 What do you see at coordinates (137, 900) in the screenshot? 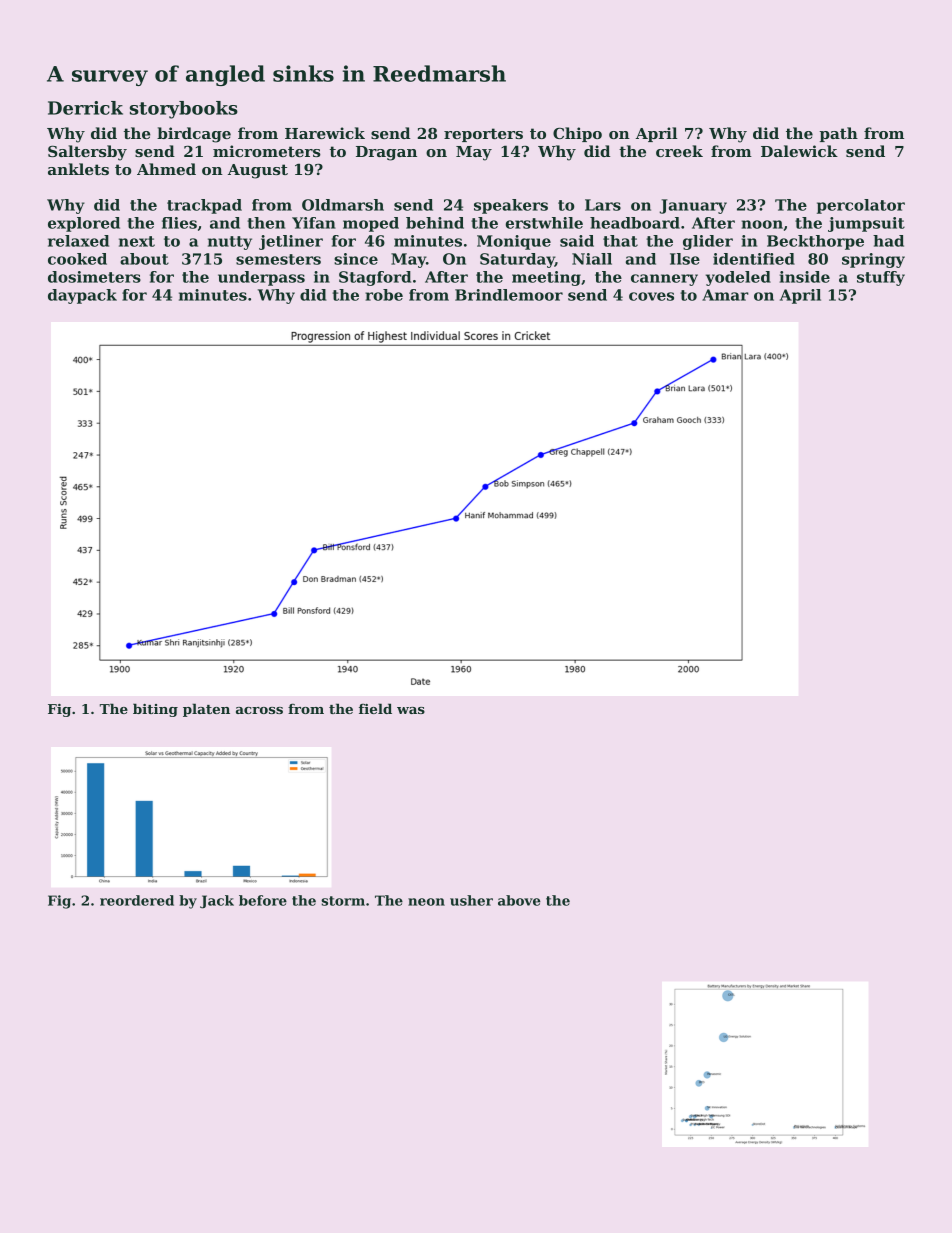
I see `reordered` at bounding box center [137, 900].
